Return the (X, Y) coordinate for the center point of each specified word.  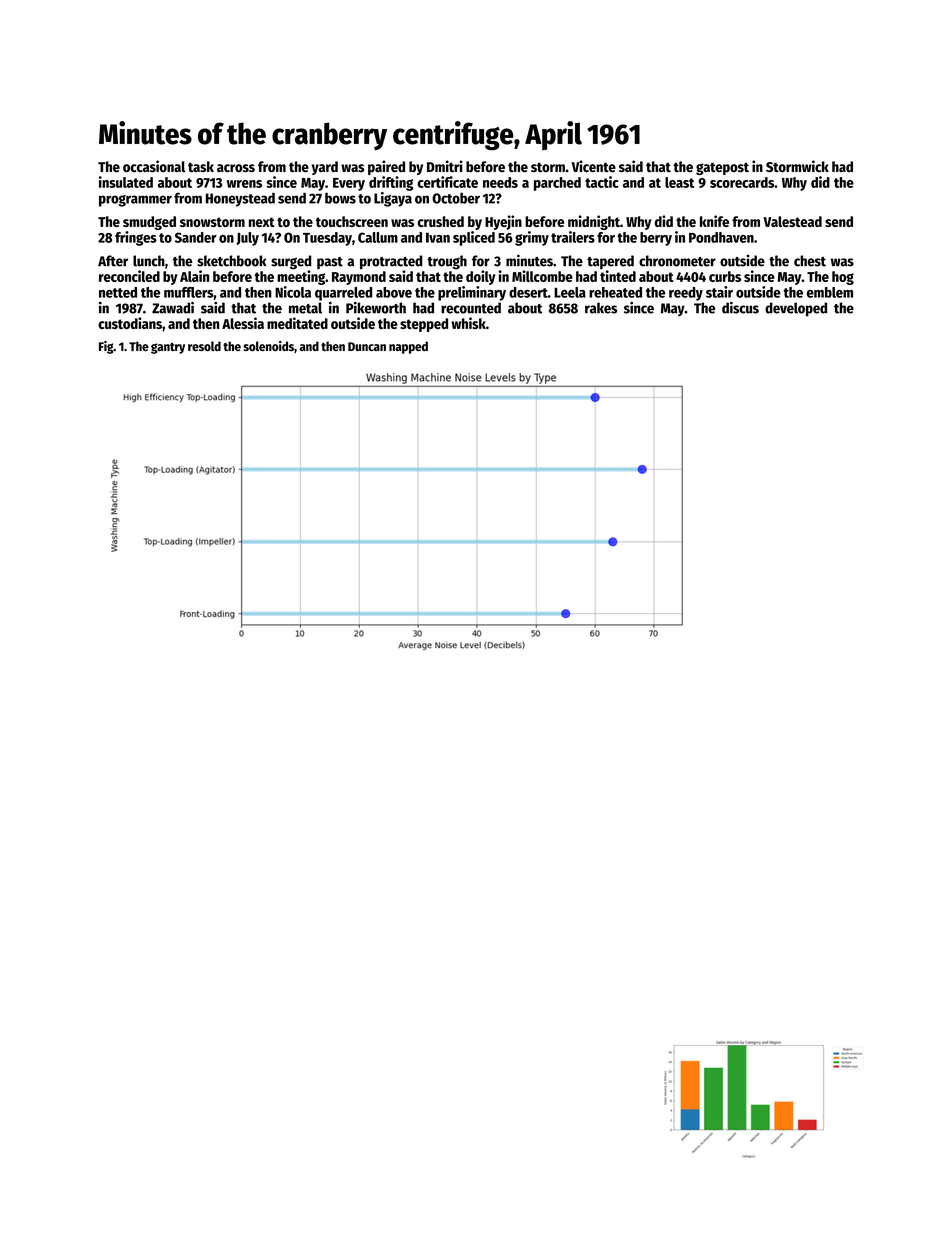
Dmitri (445, 166)
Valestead (792, 221)
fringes (136, 238)
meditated (297, 323)
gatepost (722, 168)
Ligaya (393, 199)
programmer (135, 201)
